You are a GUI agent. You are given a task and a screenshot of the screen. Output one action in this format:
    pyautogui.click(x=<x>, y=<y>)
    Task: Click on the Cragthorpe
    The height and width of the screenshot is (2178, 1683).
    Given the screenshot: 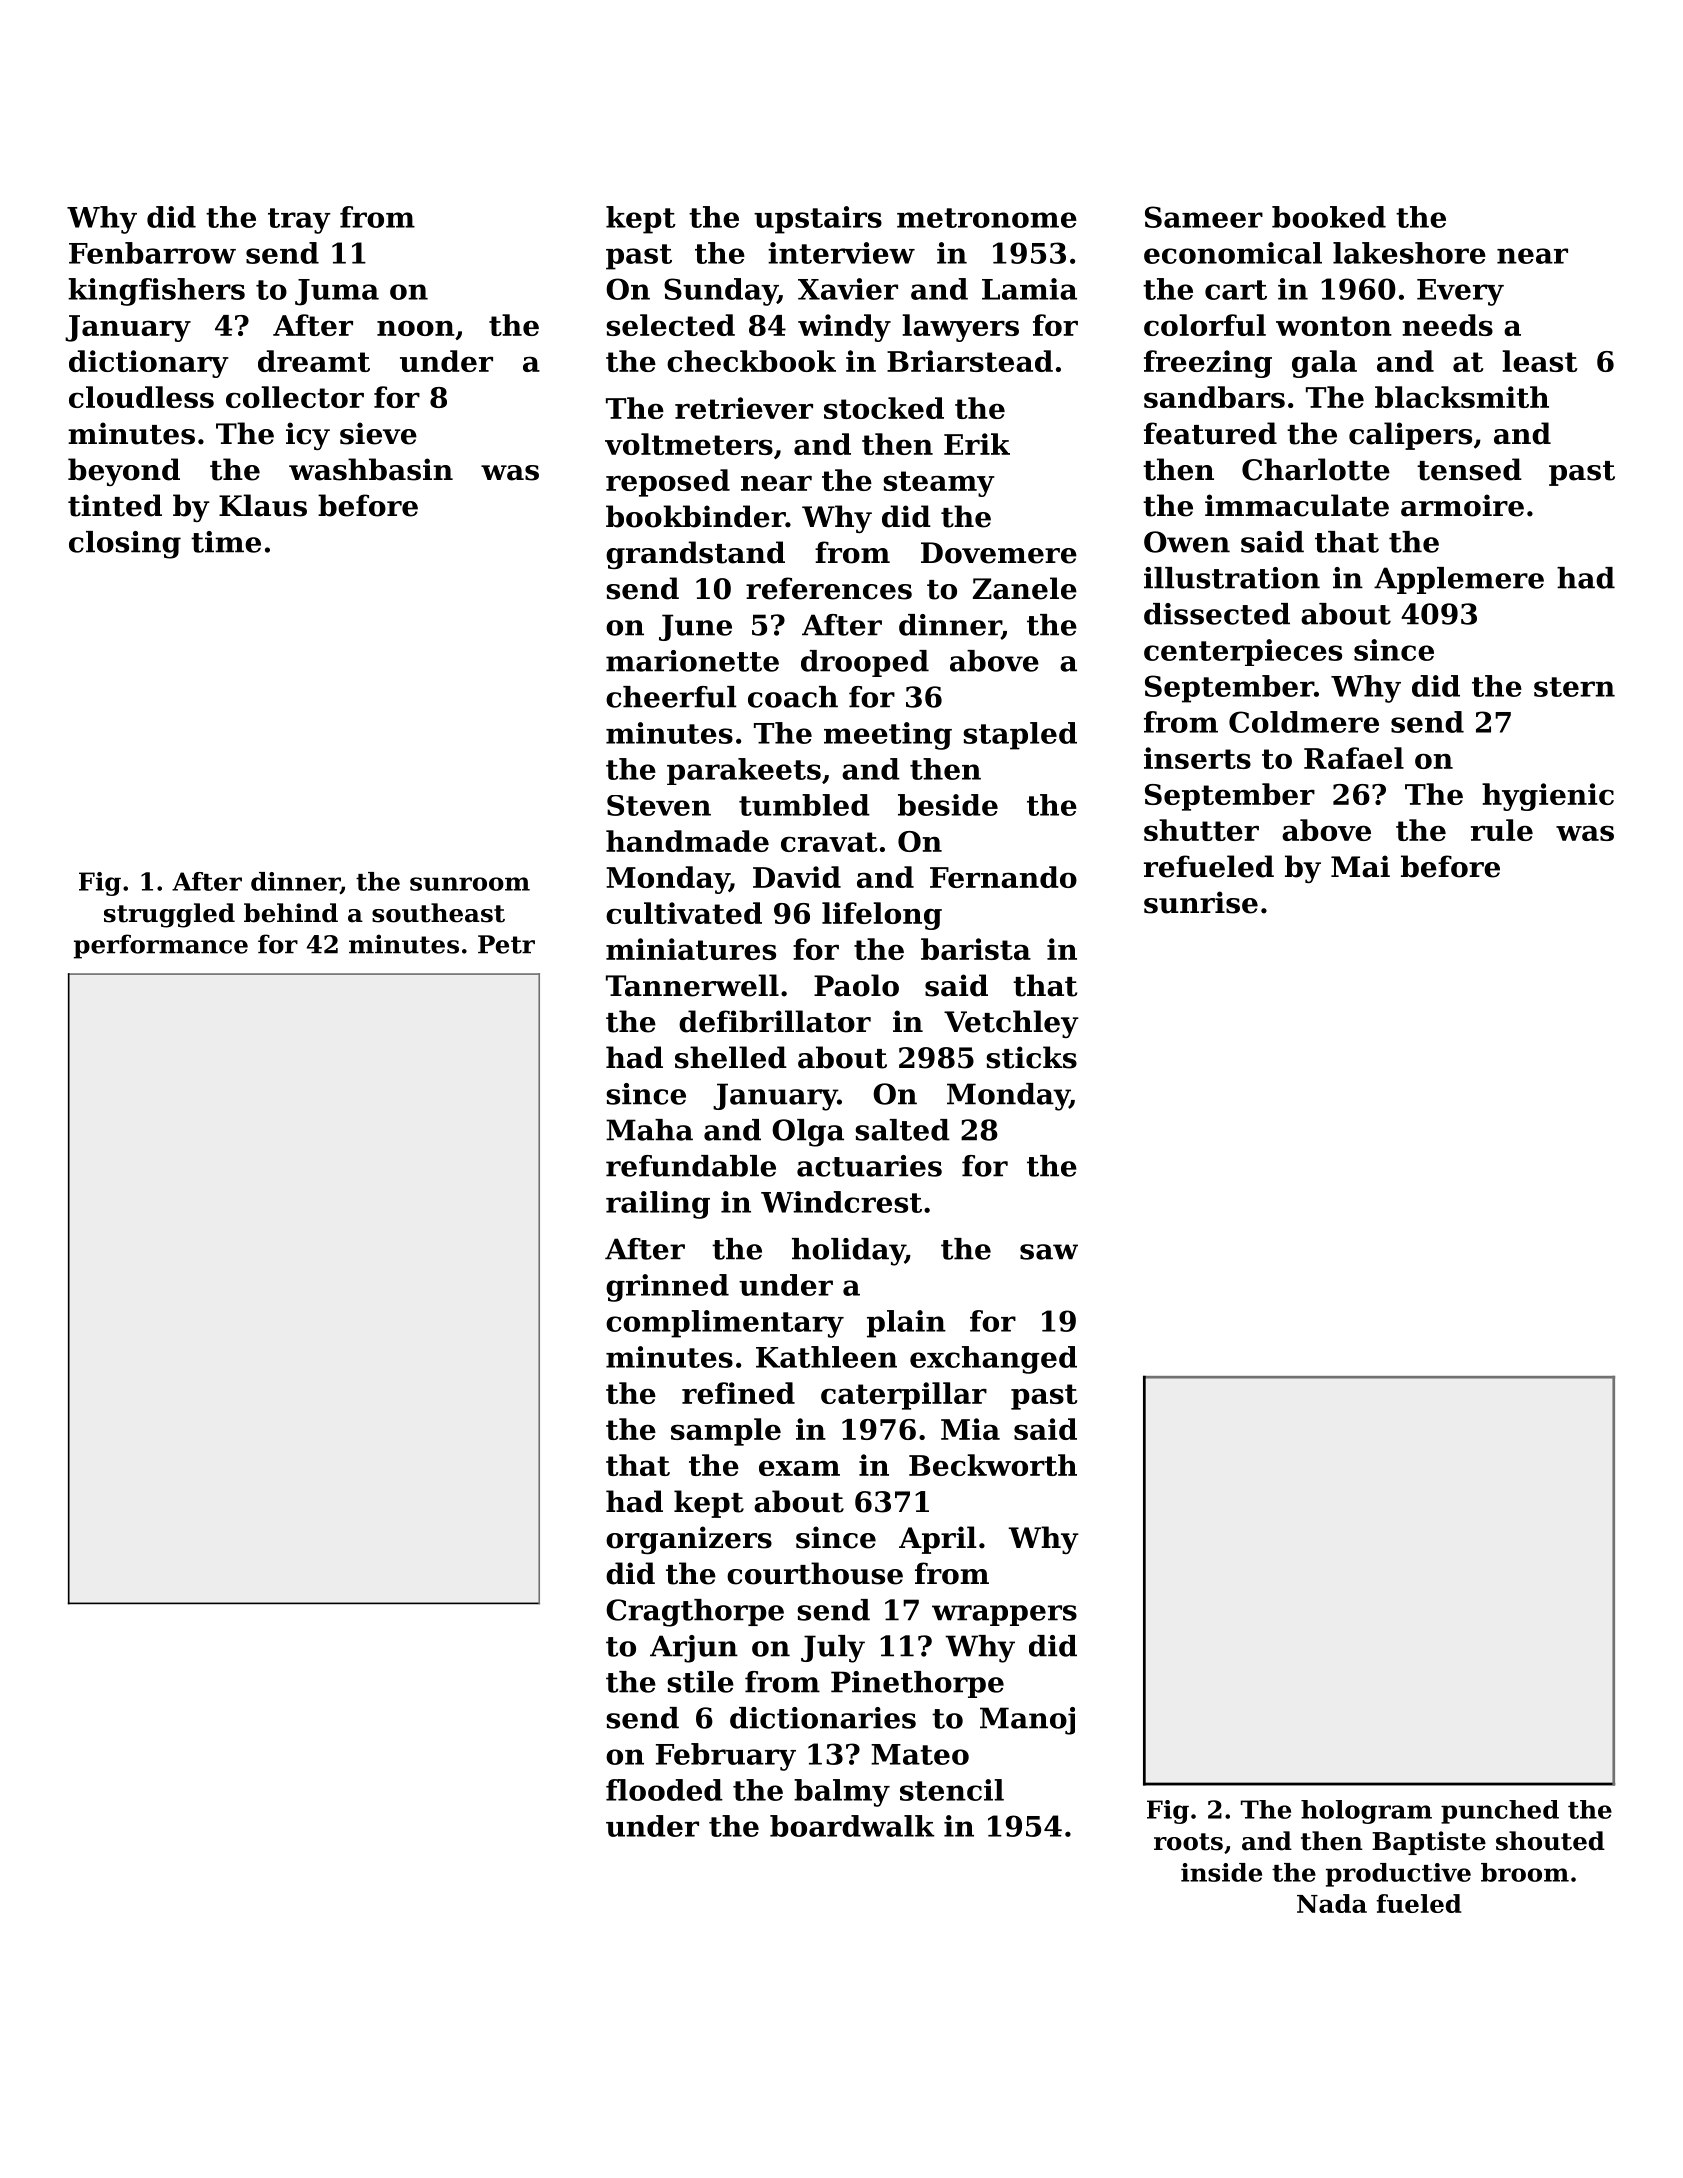 What is the action you would take?
    pyautogui.click(x=695, y=1613)
